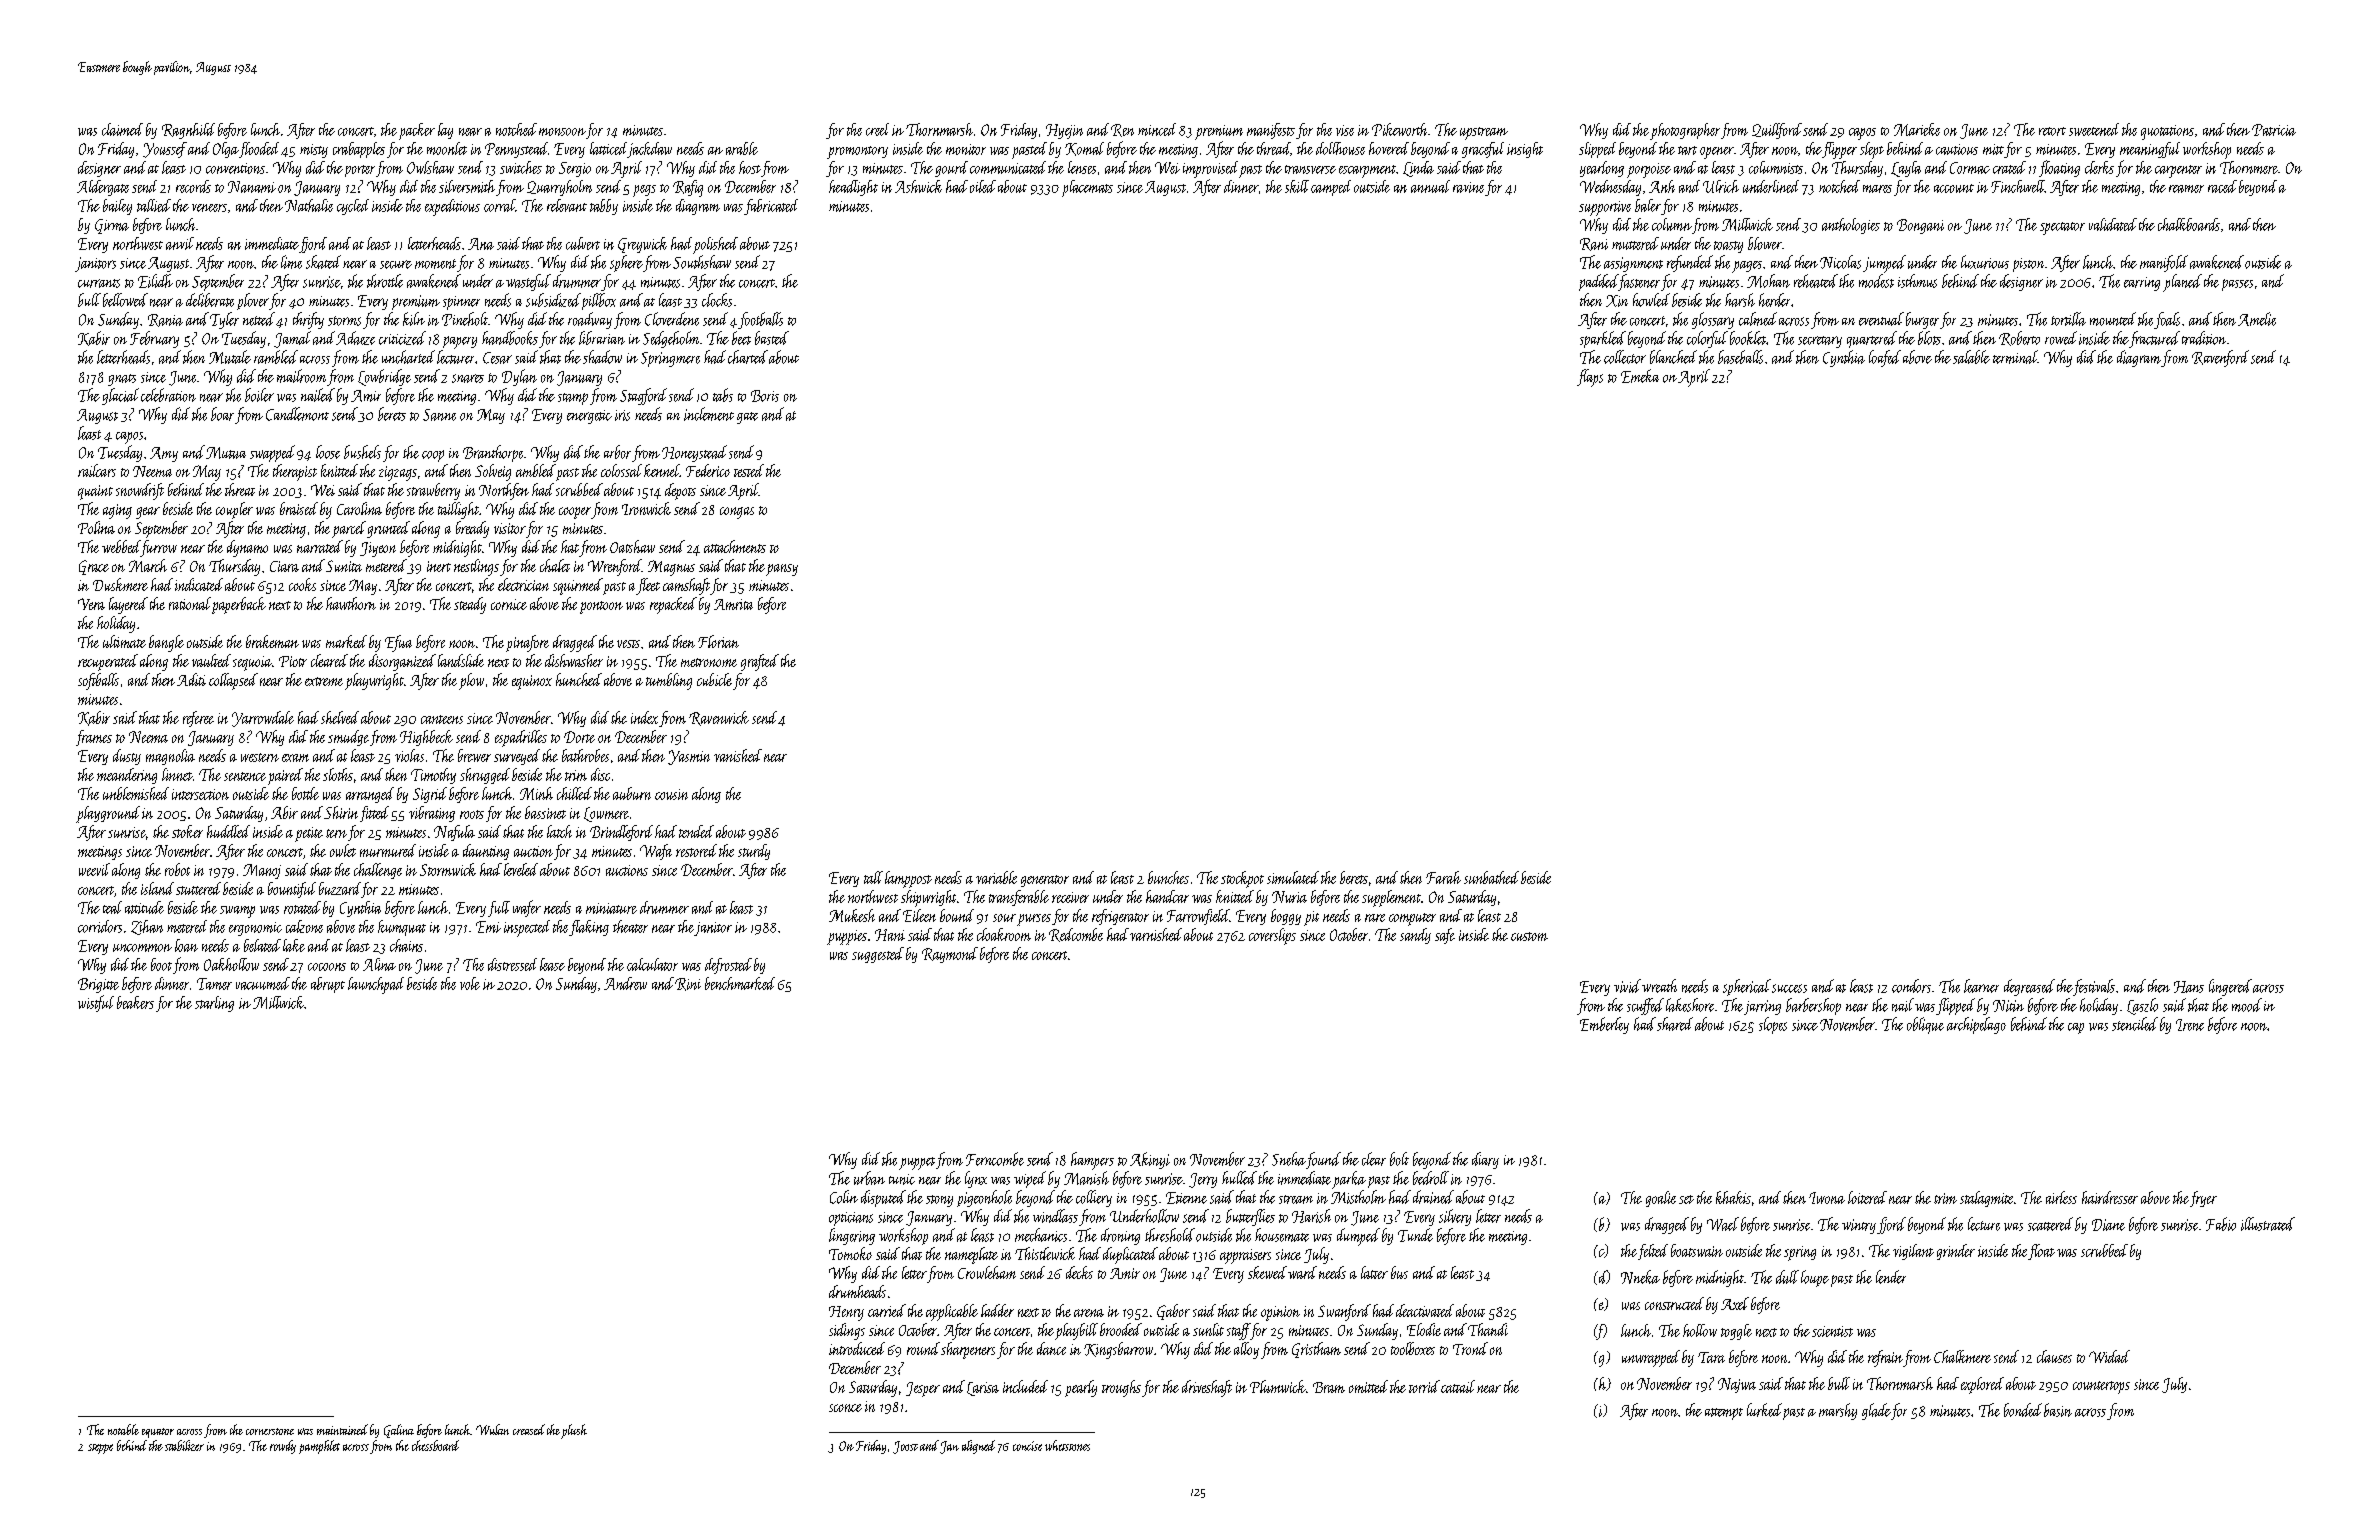  What do you see at coordinates (1415, 1235) in the page?
I see `Tunde` at bounding box center [1415, 1235].
